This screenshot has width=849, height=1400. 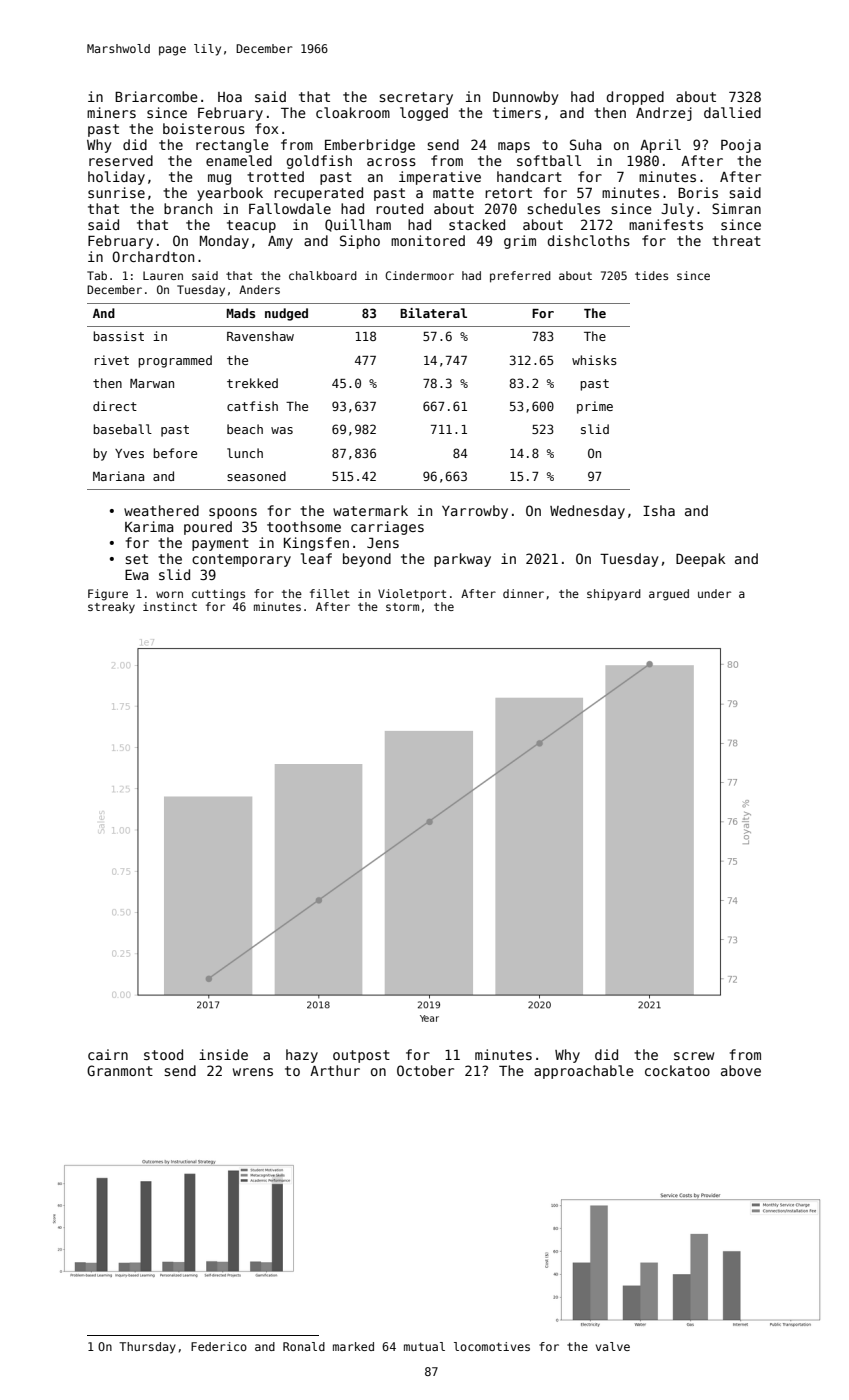 I want to click on mutual, so click(x=424, y=1346).
